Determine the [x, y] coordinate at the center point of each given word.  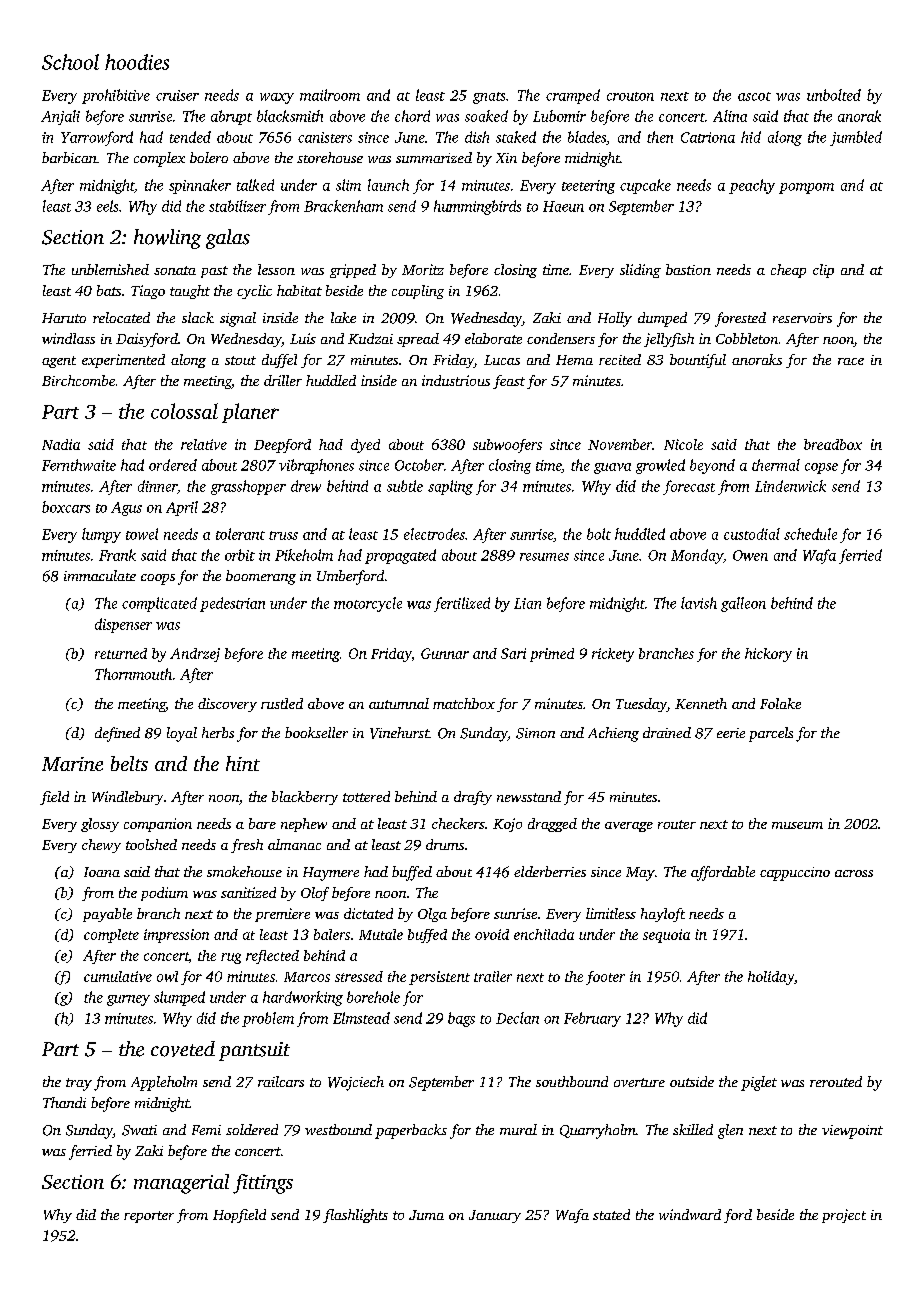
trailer [493, 976]
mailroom [330, 95]
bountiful [698, 361]
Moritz [423, 269]
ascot [754, 96]
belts [129, 763]
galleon [743, 604]
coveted [183, 1049]
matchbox [464, 703]
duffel [279, 361]
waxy [277, 98]
